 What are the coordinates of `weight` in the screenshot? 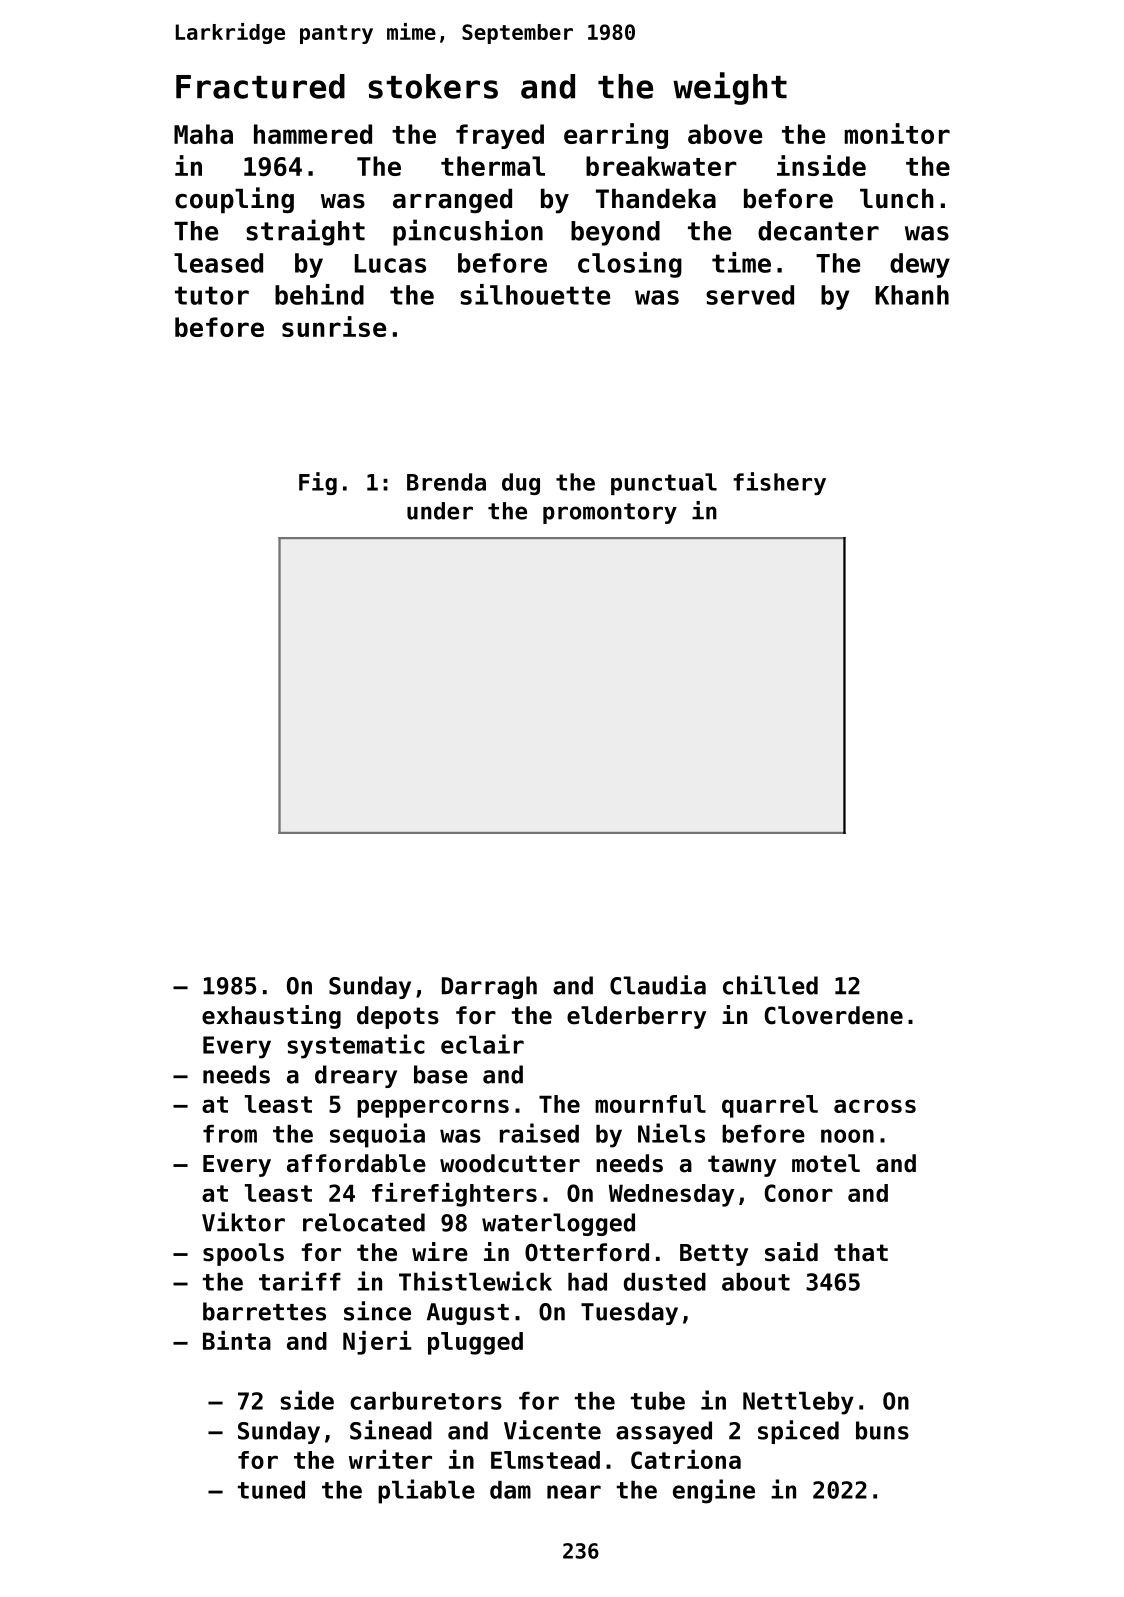 It's located at (730, 88).
